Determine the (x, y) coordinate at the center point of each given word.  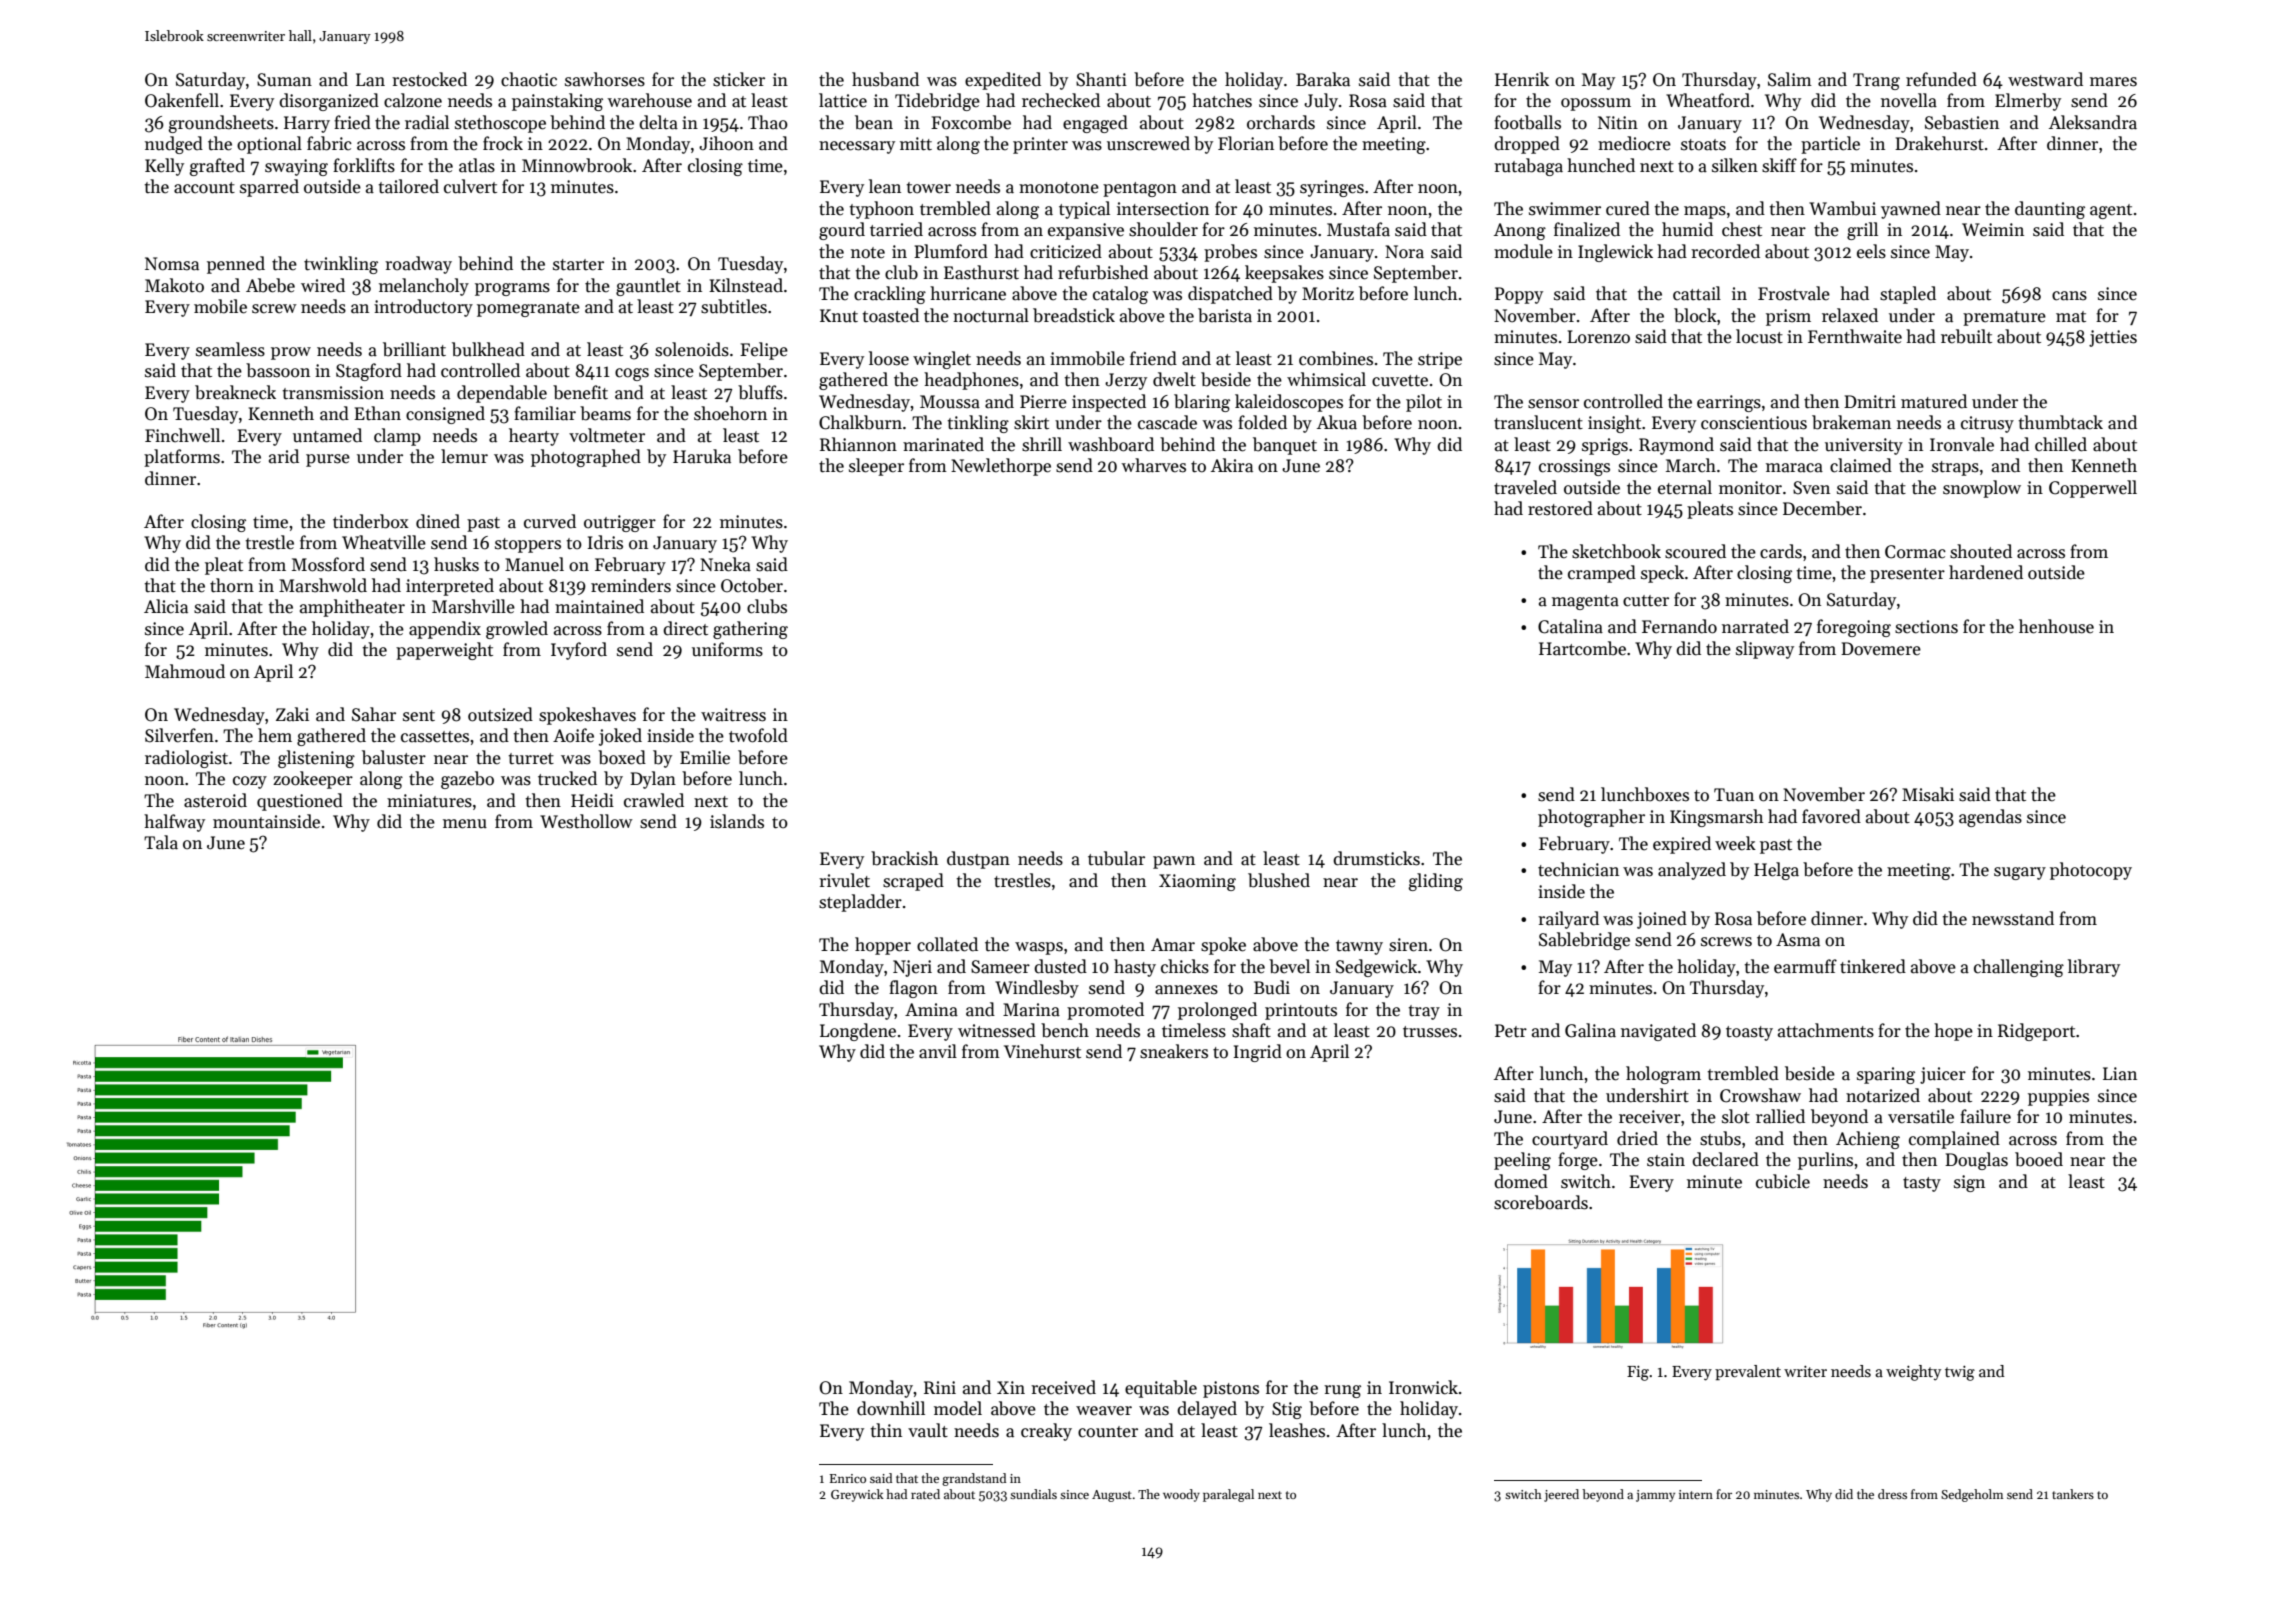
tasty (1922, 1184)
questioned (300, 802)
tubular (1116, 858)
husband (885, 79)
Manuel (534, 564)
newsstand (2013, 918)
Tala (161, 842)
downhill (891, 1408)
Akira (1232, 465)
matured (1934, 401)
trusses (1430, 1032)
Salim (1790, 79)
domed (1521, 1181)
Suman (284, 80)
